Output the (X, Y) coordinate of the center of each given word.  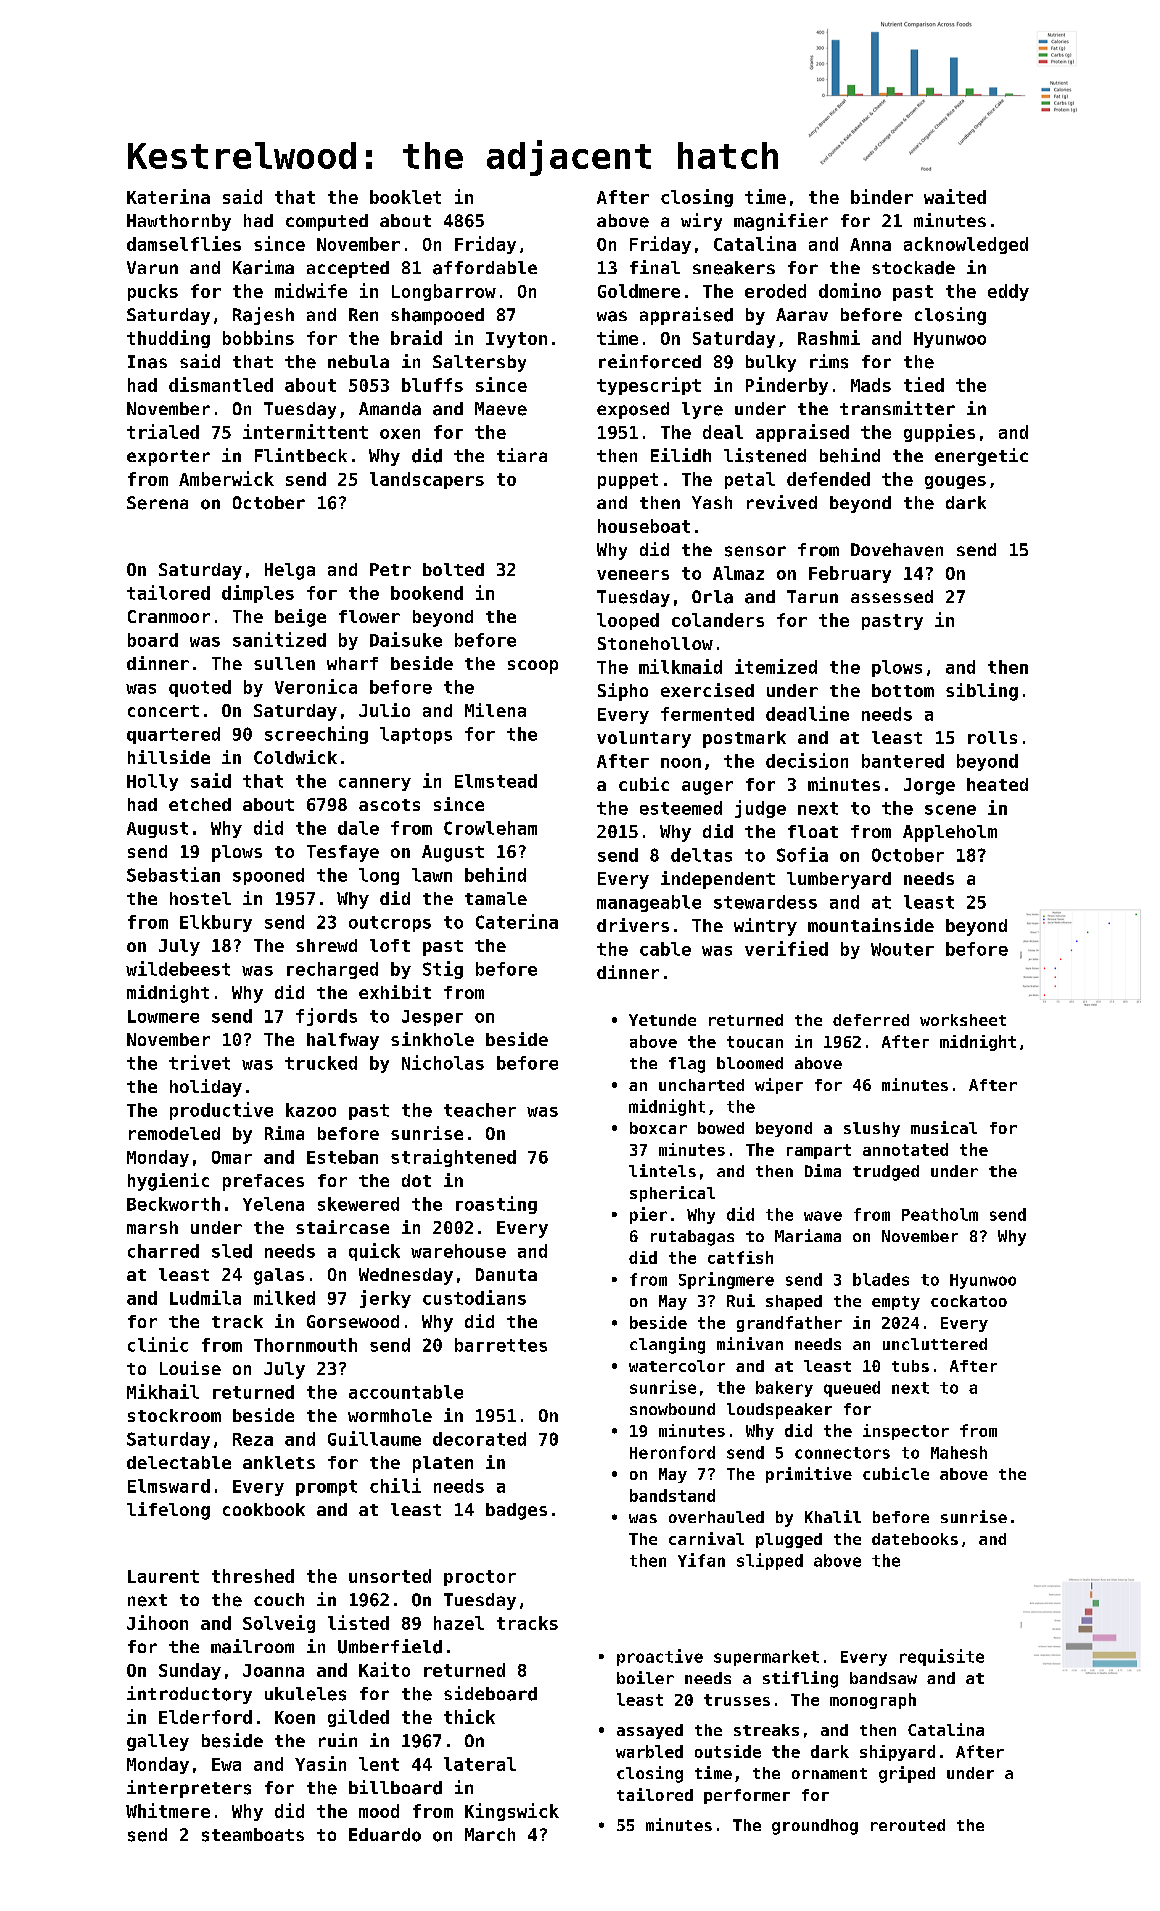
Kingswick (512, 1812)
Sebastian (173, 874)
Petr (390, 569)
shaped (794, 1302)
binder (882, 196)
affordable (485, 268)
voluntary (644, 739)
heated (997, 784)
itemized (776, 666)
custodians (474, 1297)
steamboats (253, 1835)
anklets (279, 1462)
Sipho (623, 692)
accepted (348, 269)
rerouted (908, 1825)
